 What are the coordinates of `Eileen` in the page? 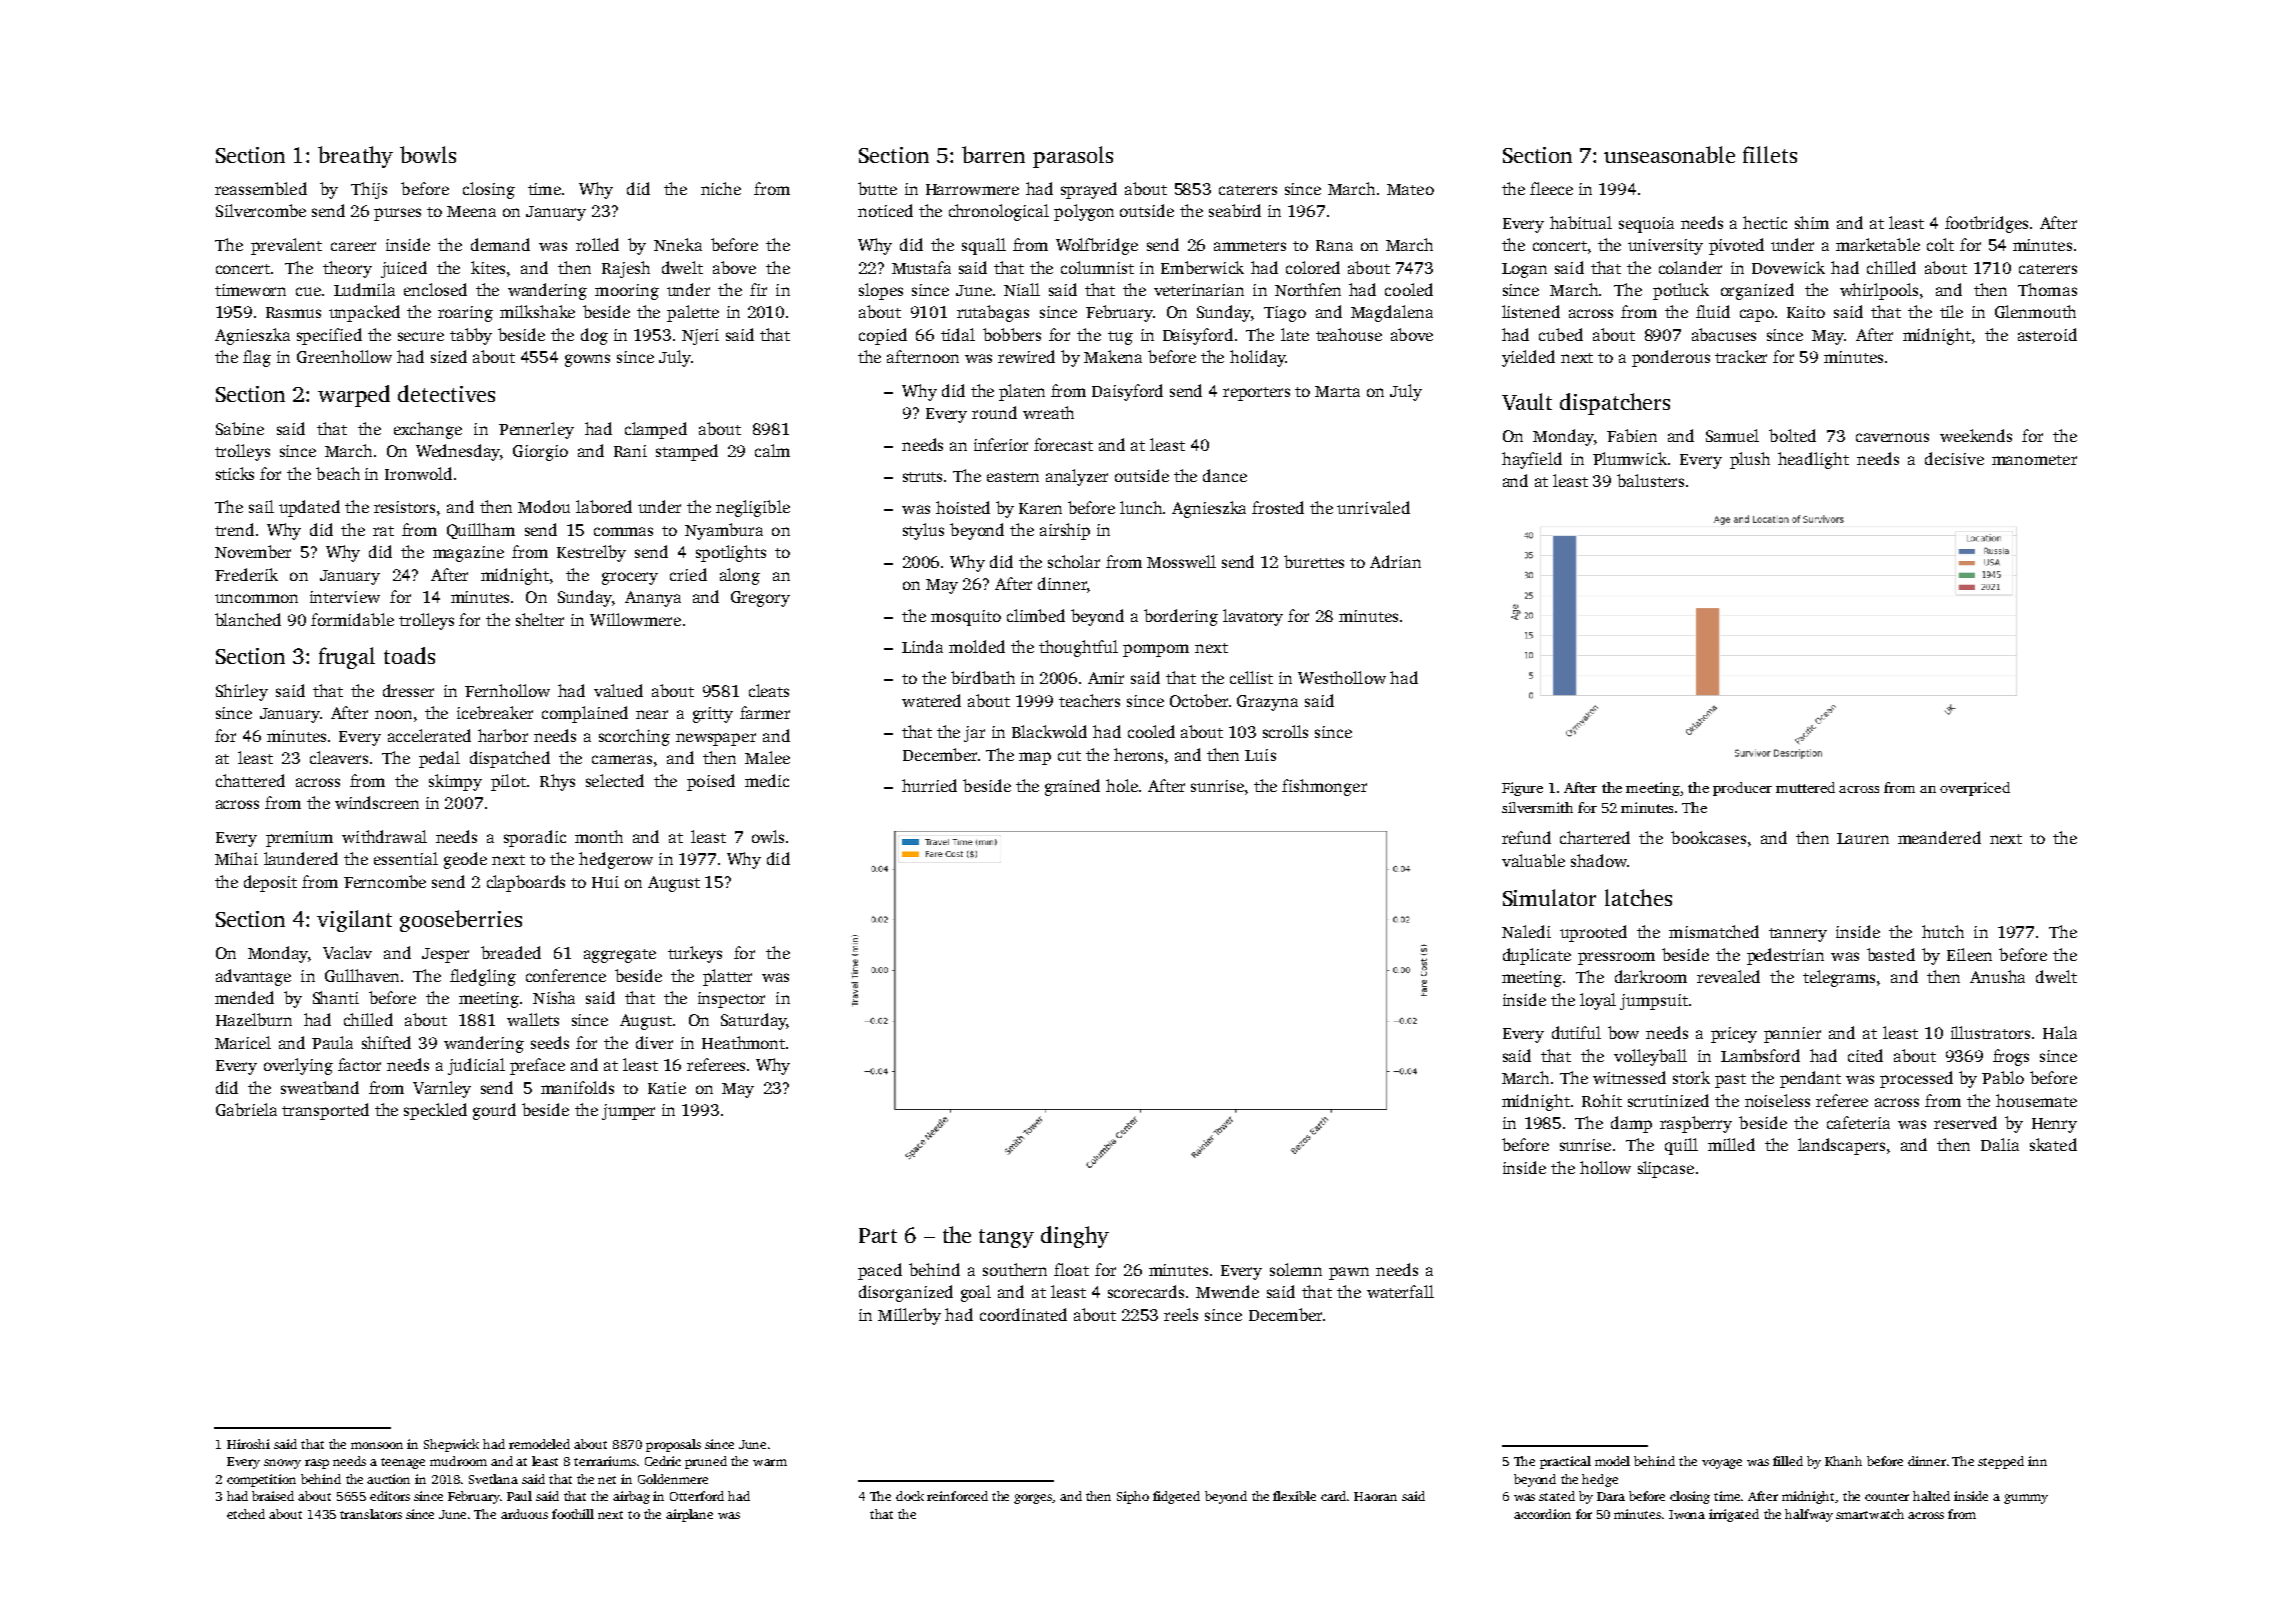 It's located at (1969, 954).
